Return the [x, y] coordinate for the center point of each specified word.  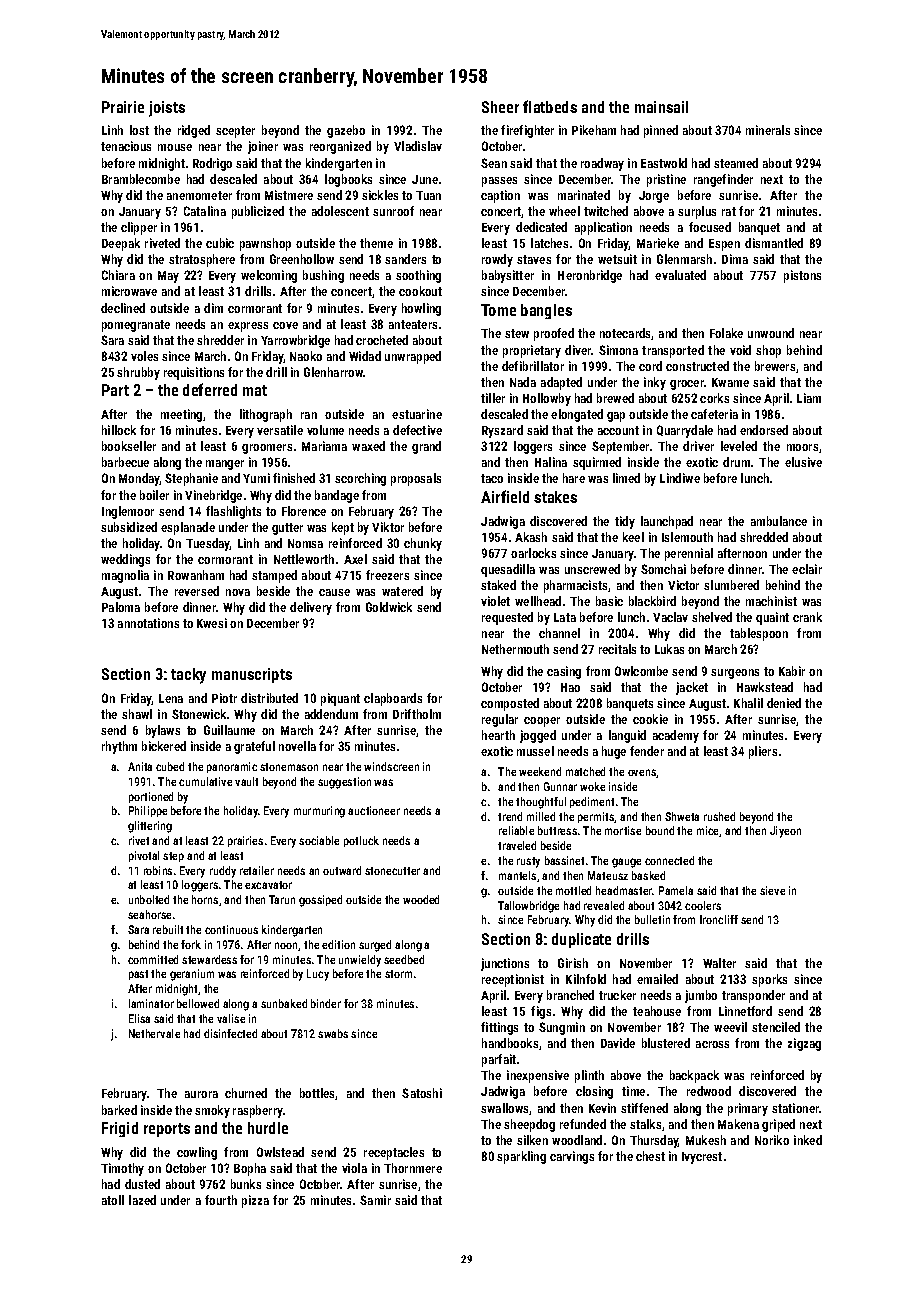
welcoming [269, 276]
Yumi [256, 478]
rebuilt [168, 929]
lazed [142, 1200]
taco [492, 478]
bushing [323, 276]
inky [655, 383]
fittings [499, 1028]
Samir [375, 1200]
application [603, 228]
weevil [730, 1027]
